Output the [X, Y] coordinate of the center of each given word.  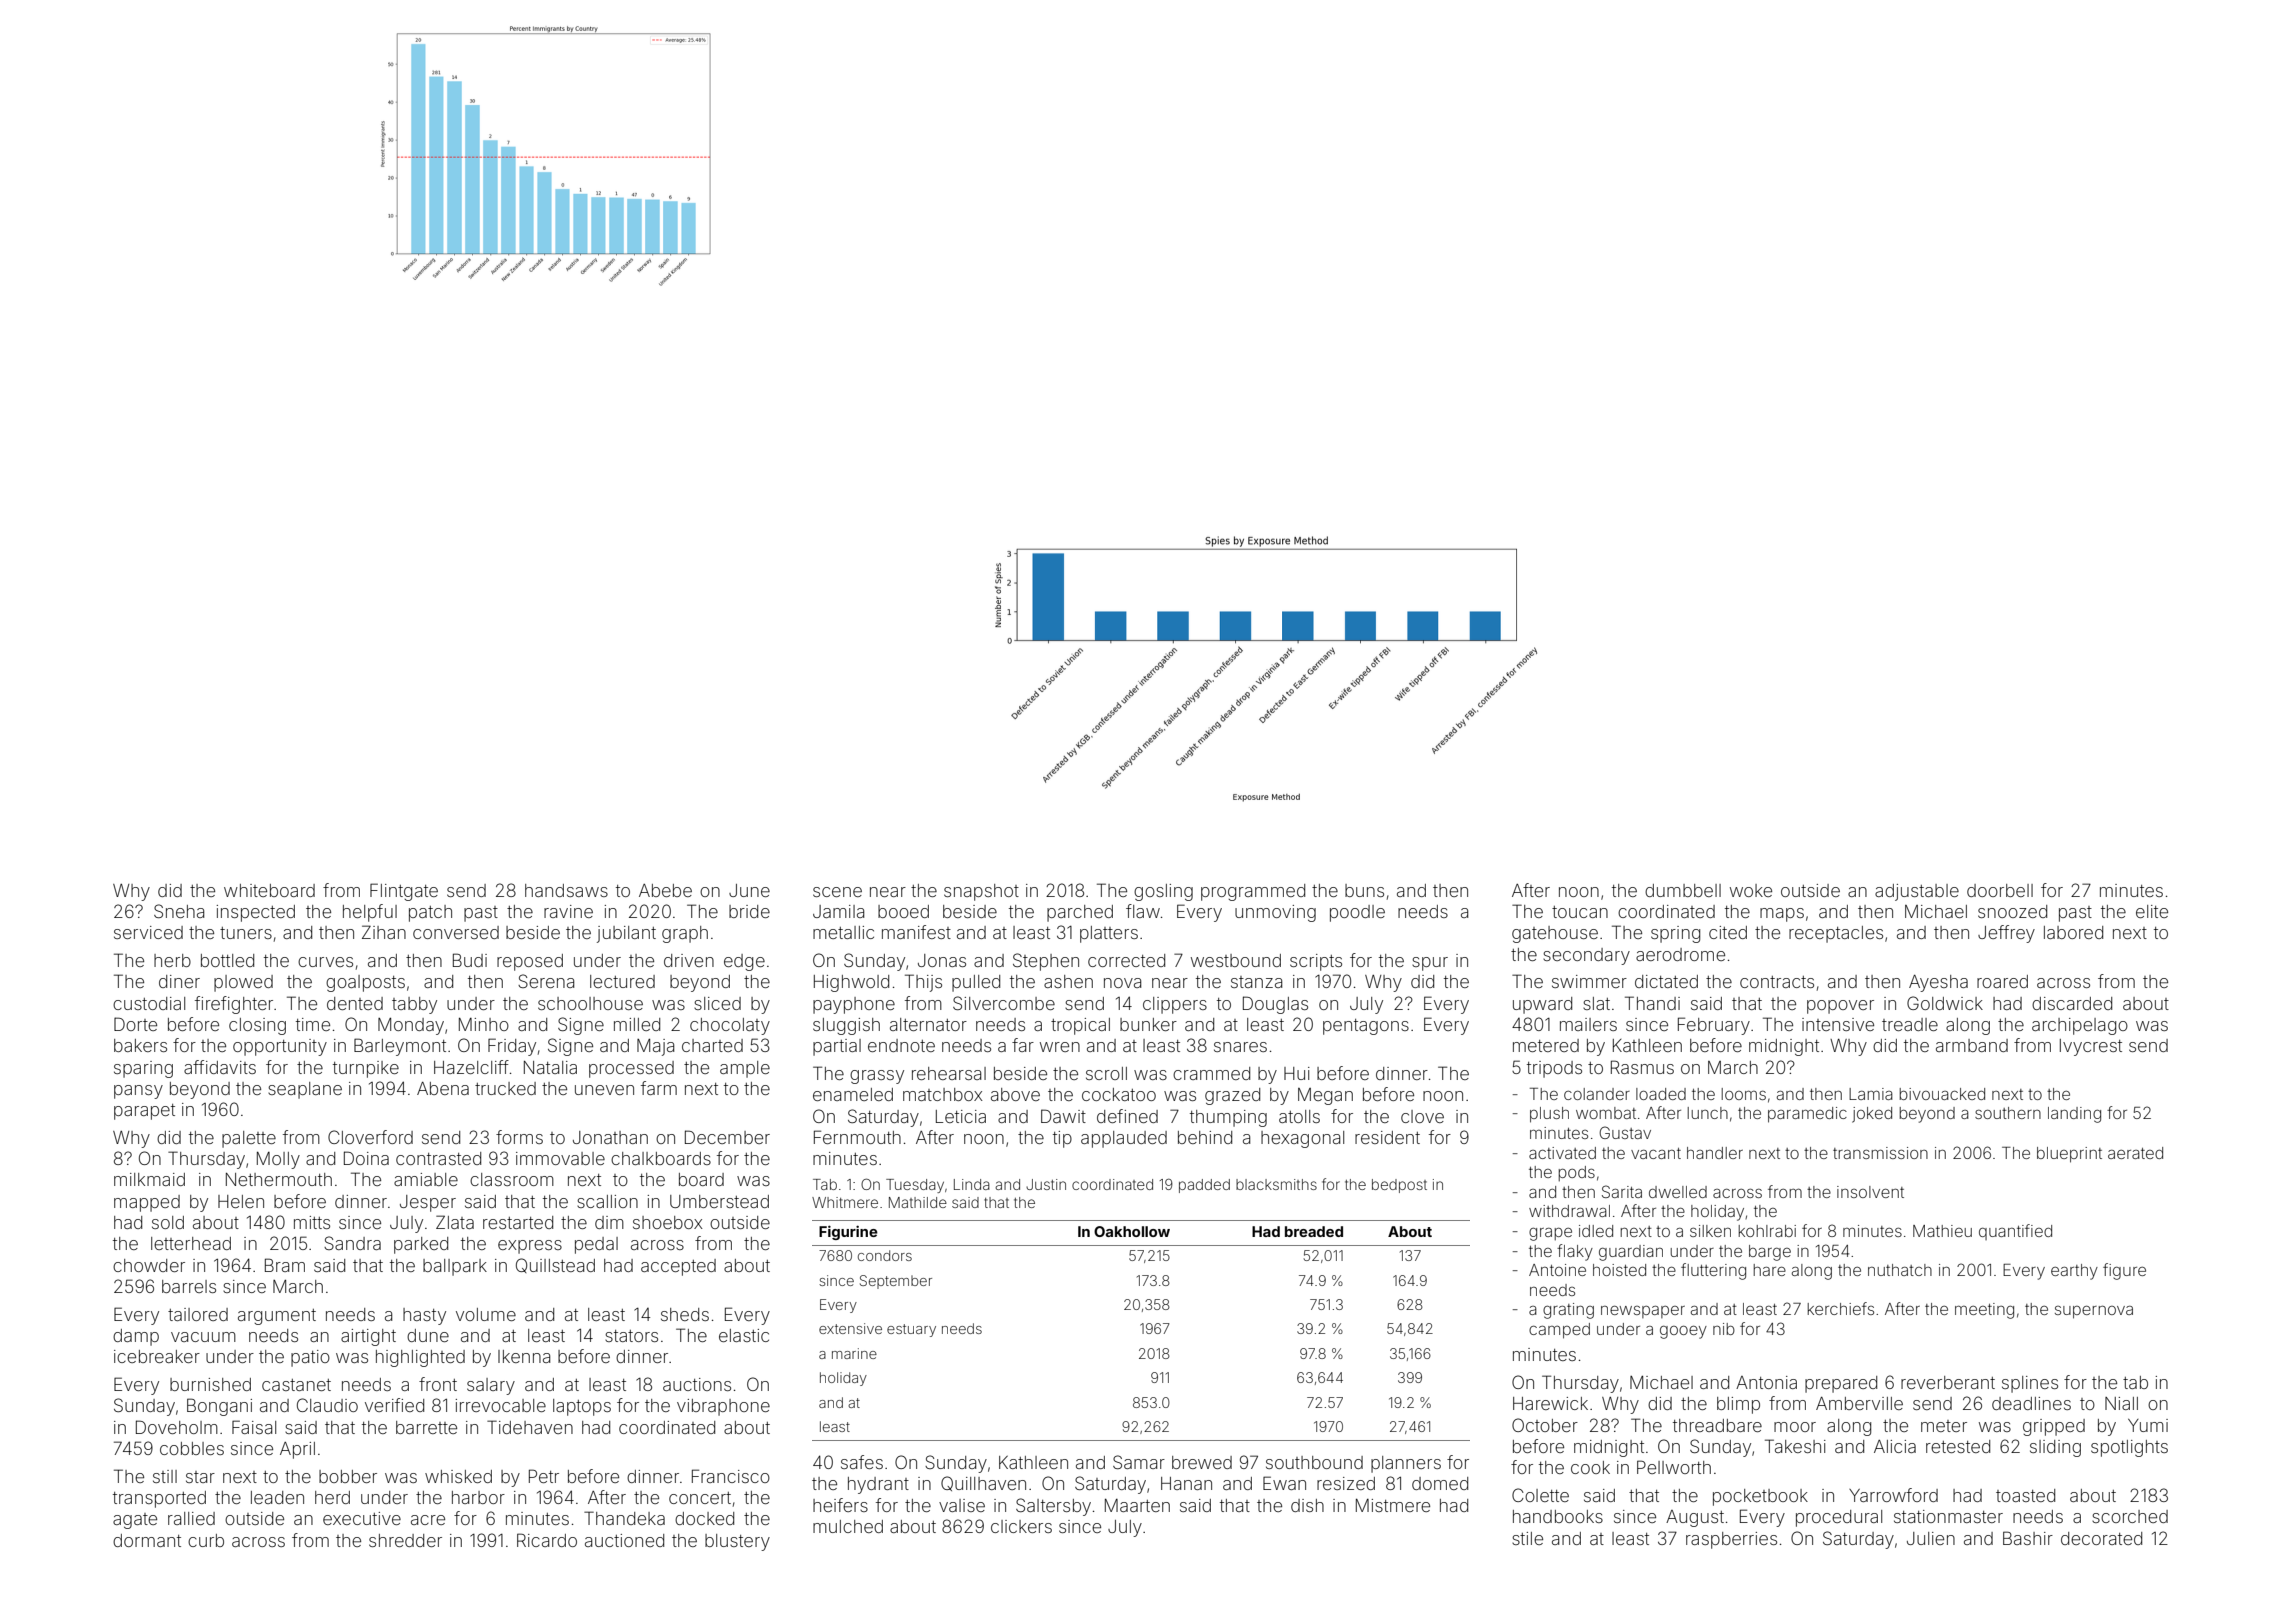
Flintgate [404, 892]
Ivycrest [2091, 1047]
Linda [972, 1184]
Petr [544, 1476]
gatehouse [1555, 934]
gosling [1163, 892]
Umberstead [719, 1201]
